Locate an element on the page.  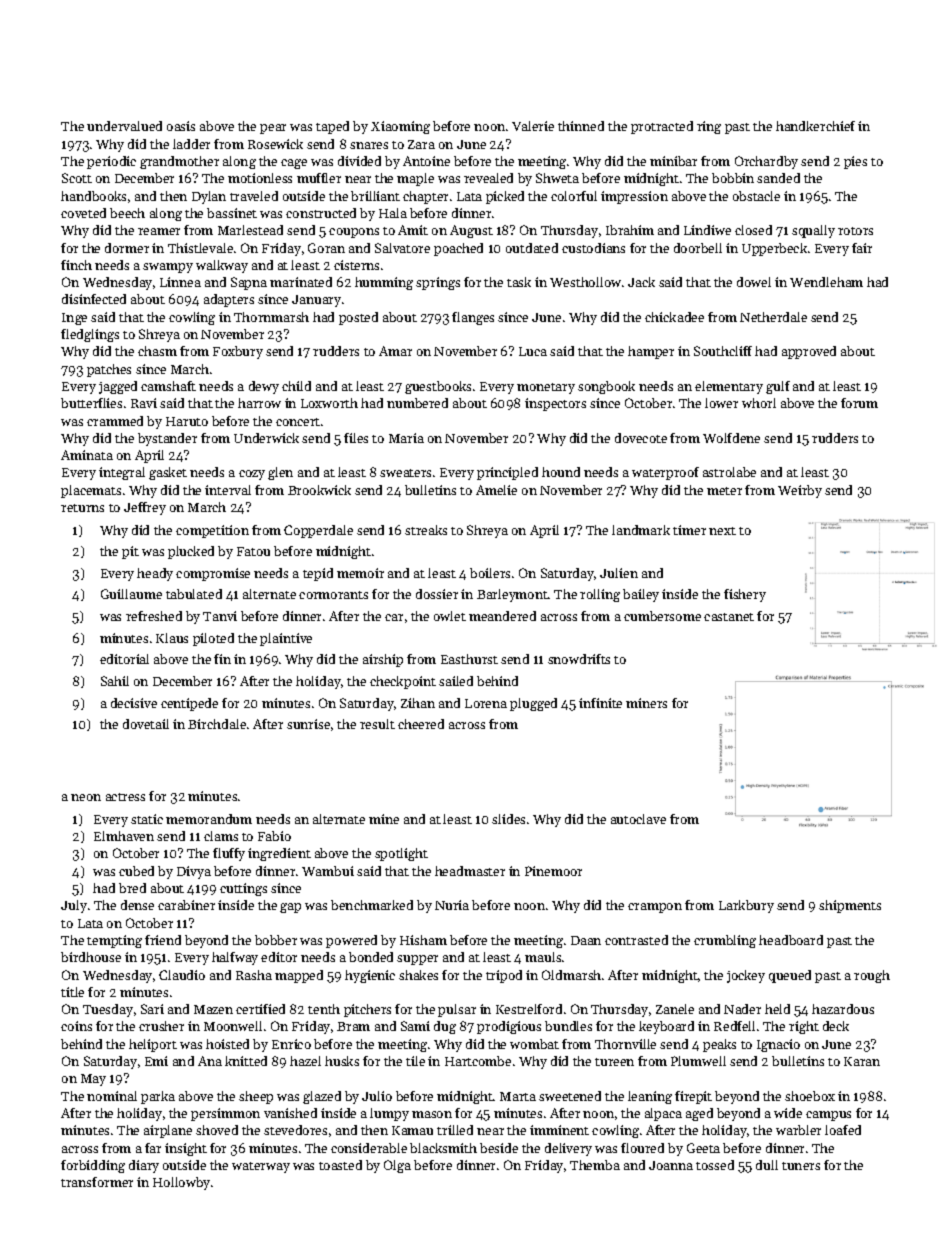
slides is located at coordinates (508, 819).
